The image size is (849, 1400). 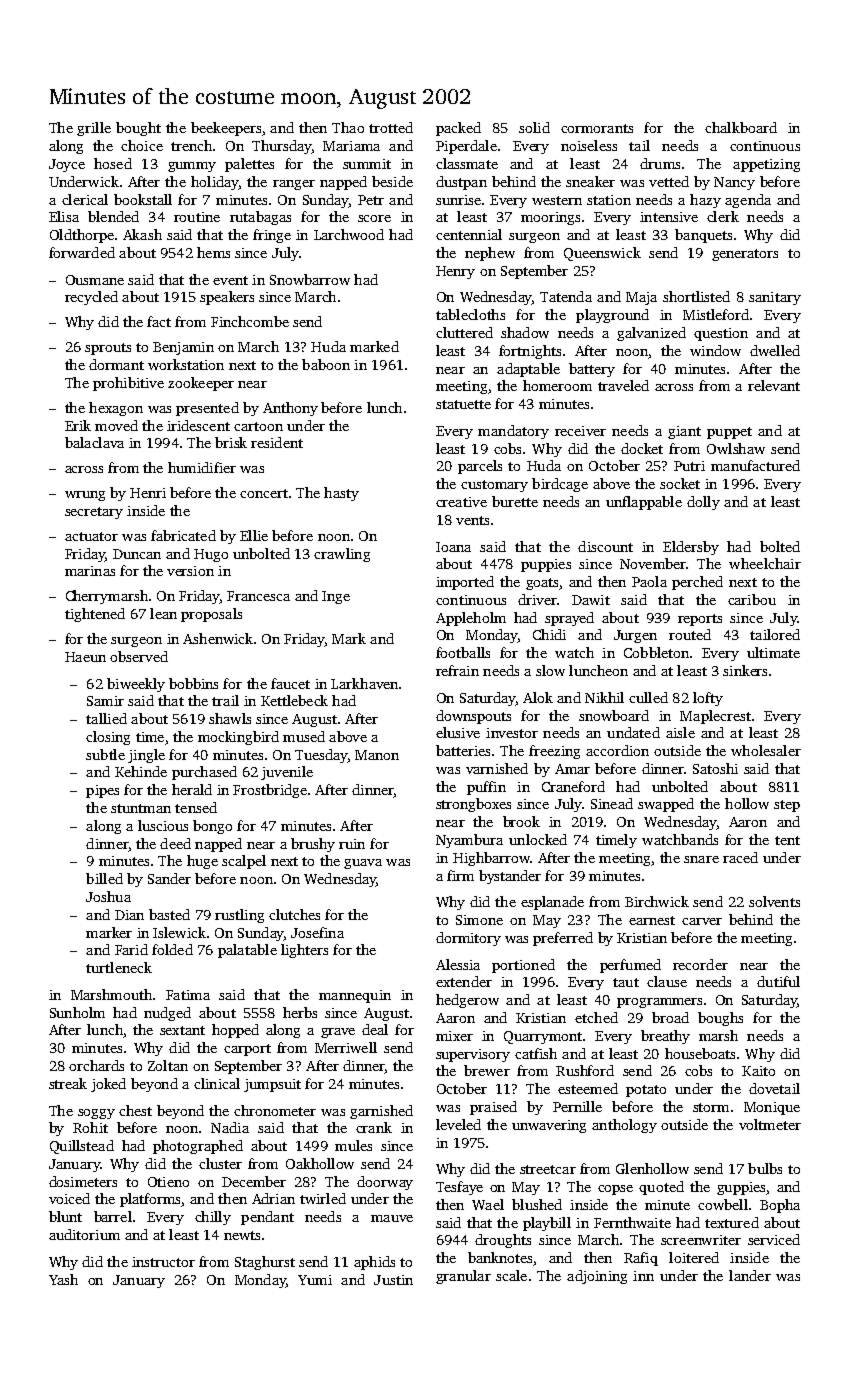 I want to click on chalkboard, so click(x=741, y=127).
